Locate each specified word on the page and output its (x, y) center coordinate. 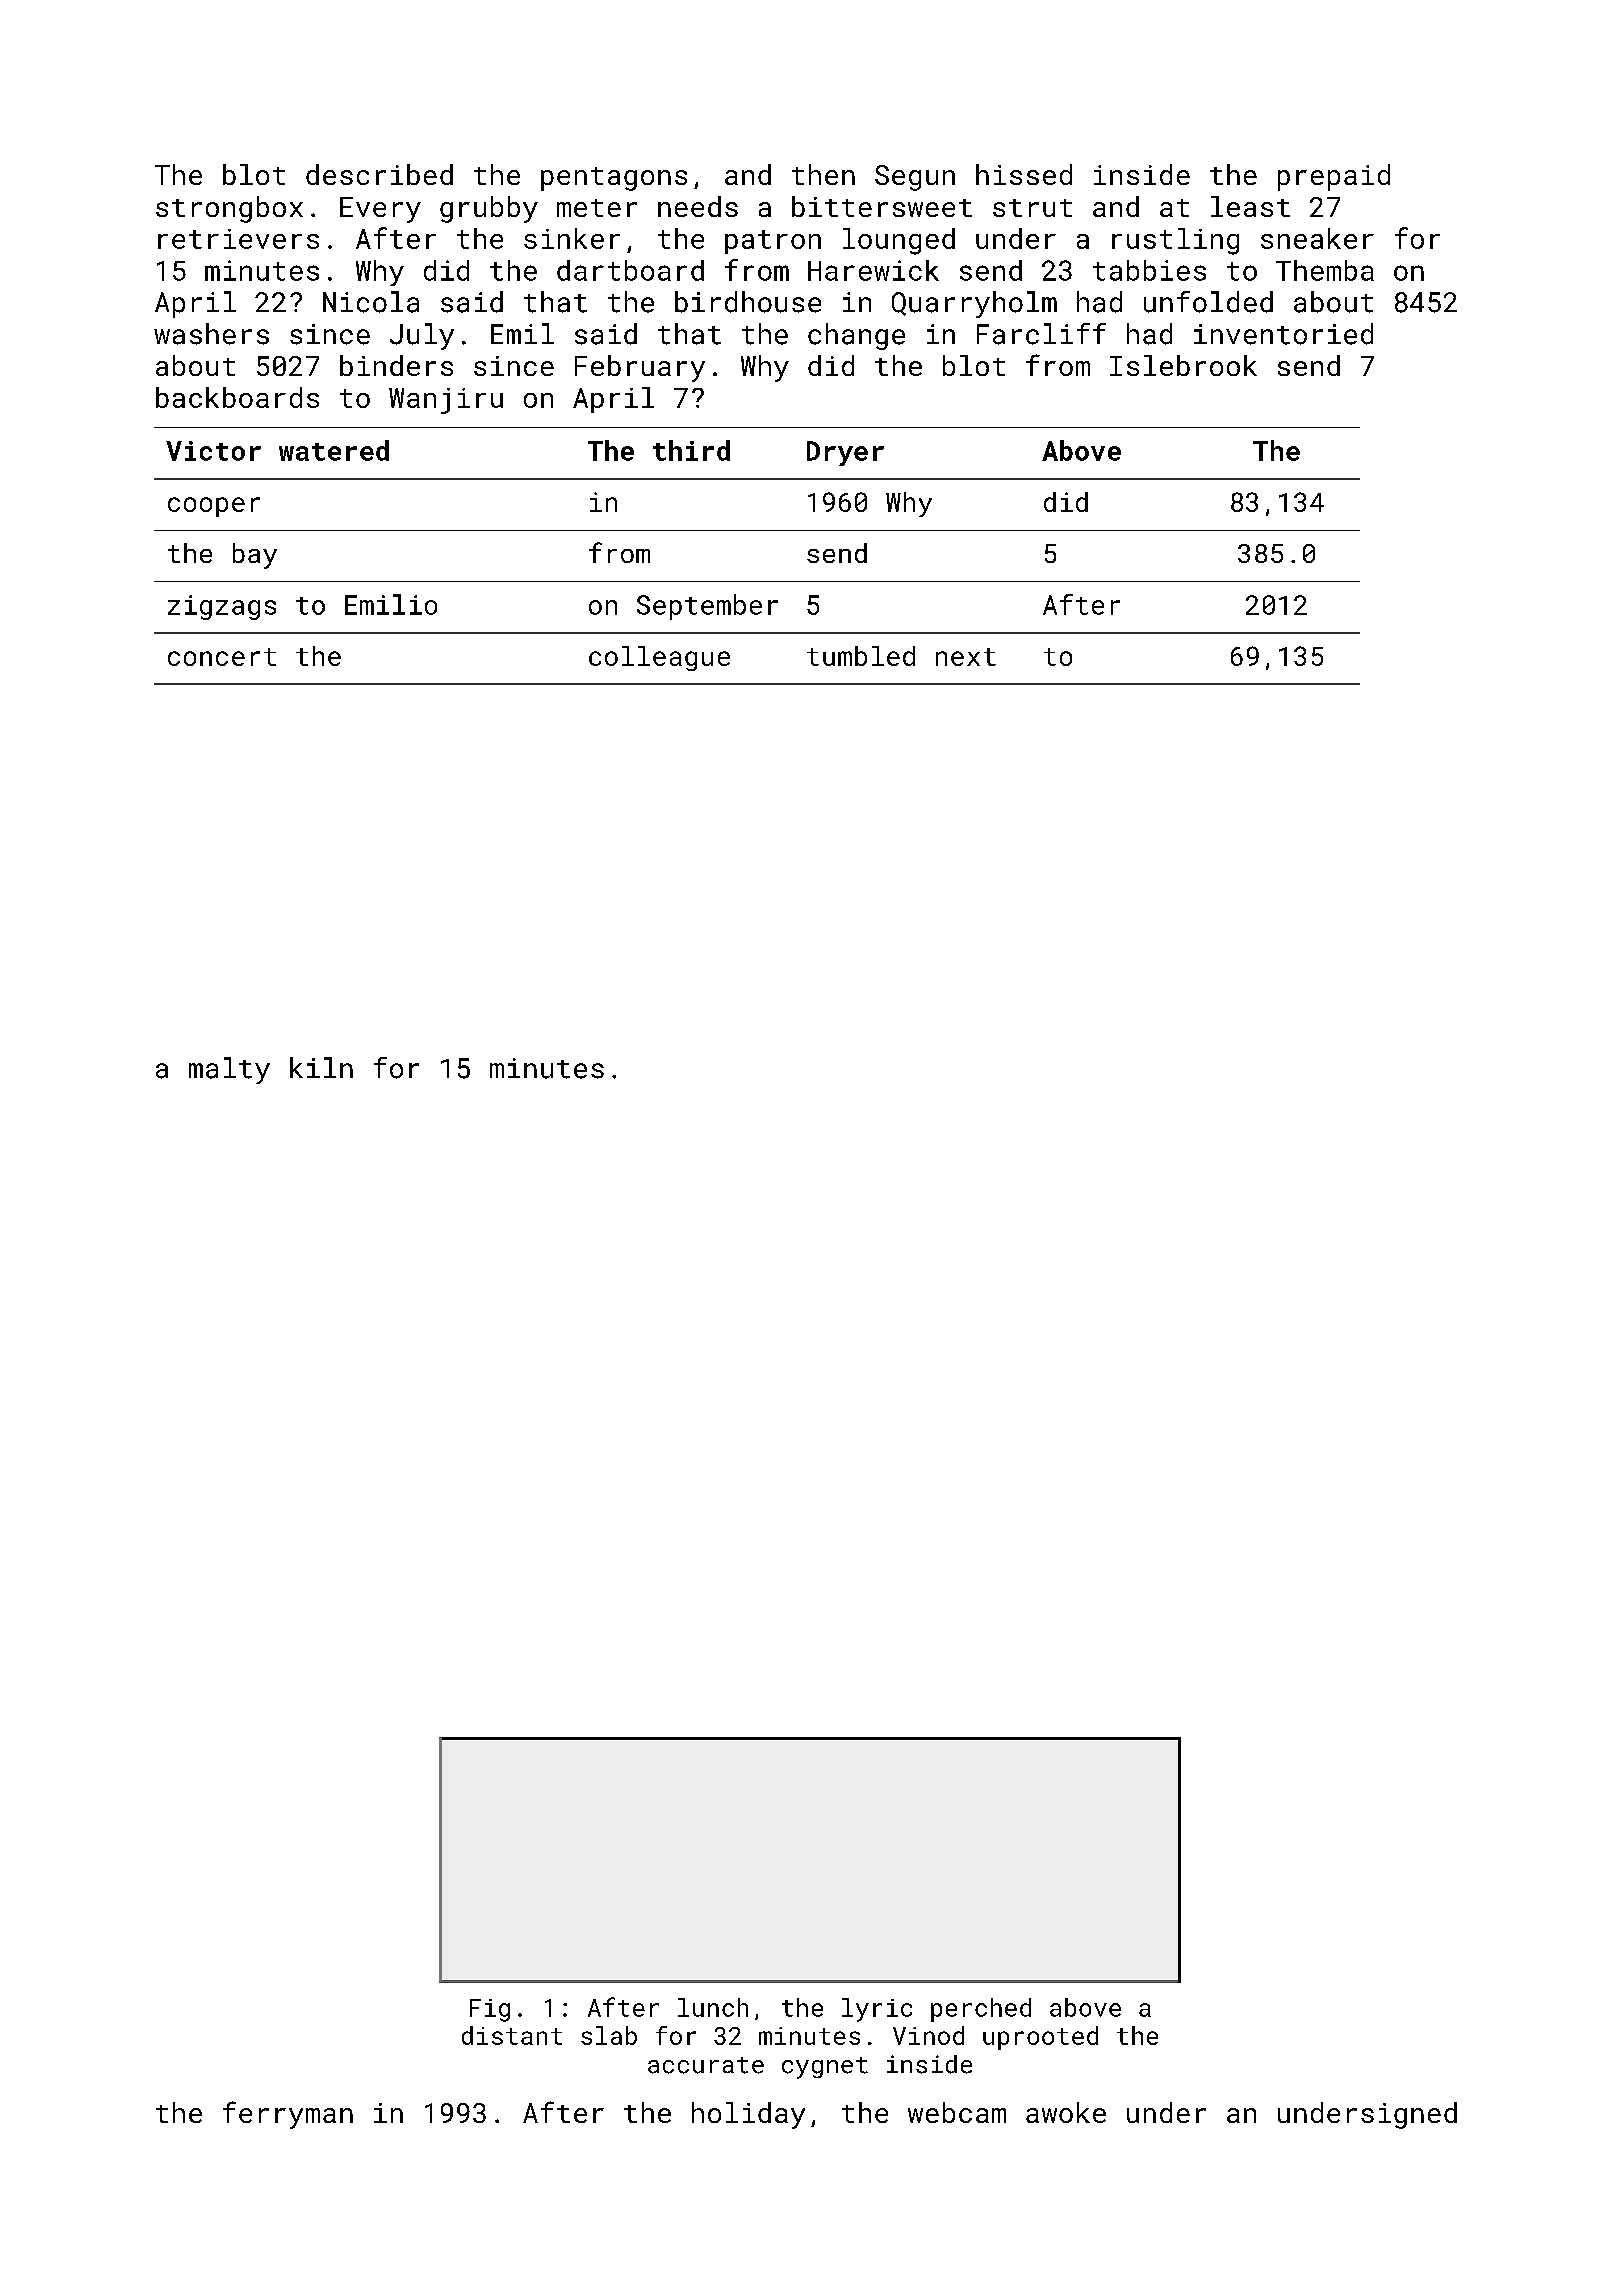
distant (512, 2035)
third (691, 450)
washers (211, 334)
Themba (1325, 270)
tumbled (861, 656)
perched (981, 2010)
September (707, 607)
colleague (659, 658)
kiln (321, 1067)
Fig (490, 2010)
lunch (713, 2007)
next (966, 657)
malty (229, 1070)
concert (222, 657)
